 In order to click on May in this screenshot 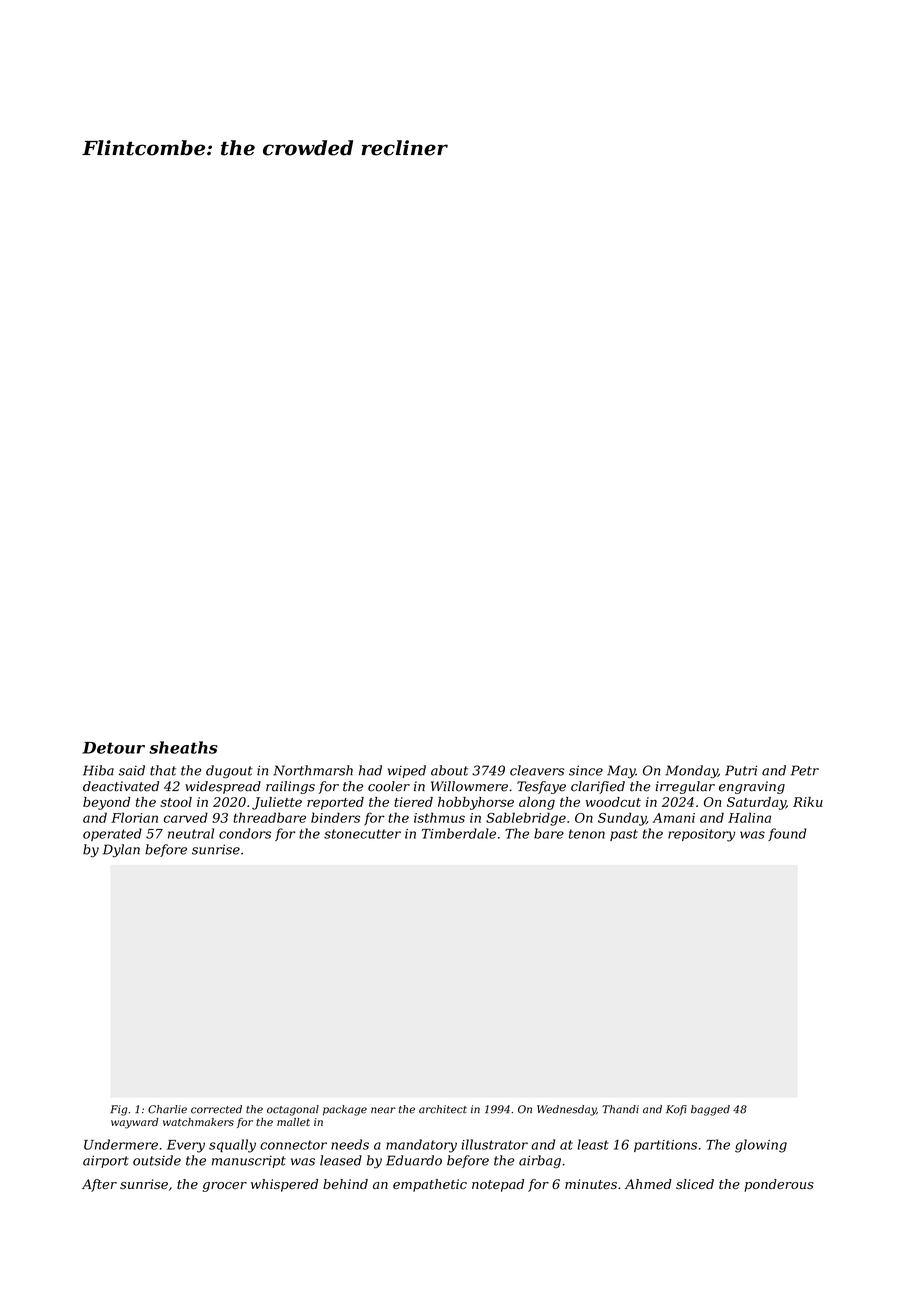, I will do `click(621, 771)`.
